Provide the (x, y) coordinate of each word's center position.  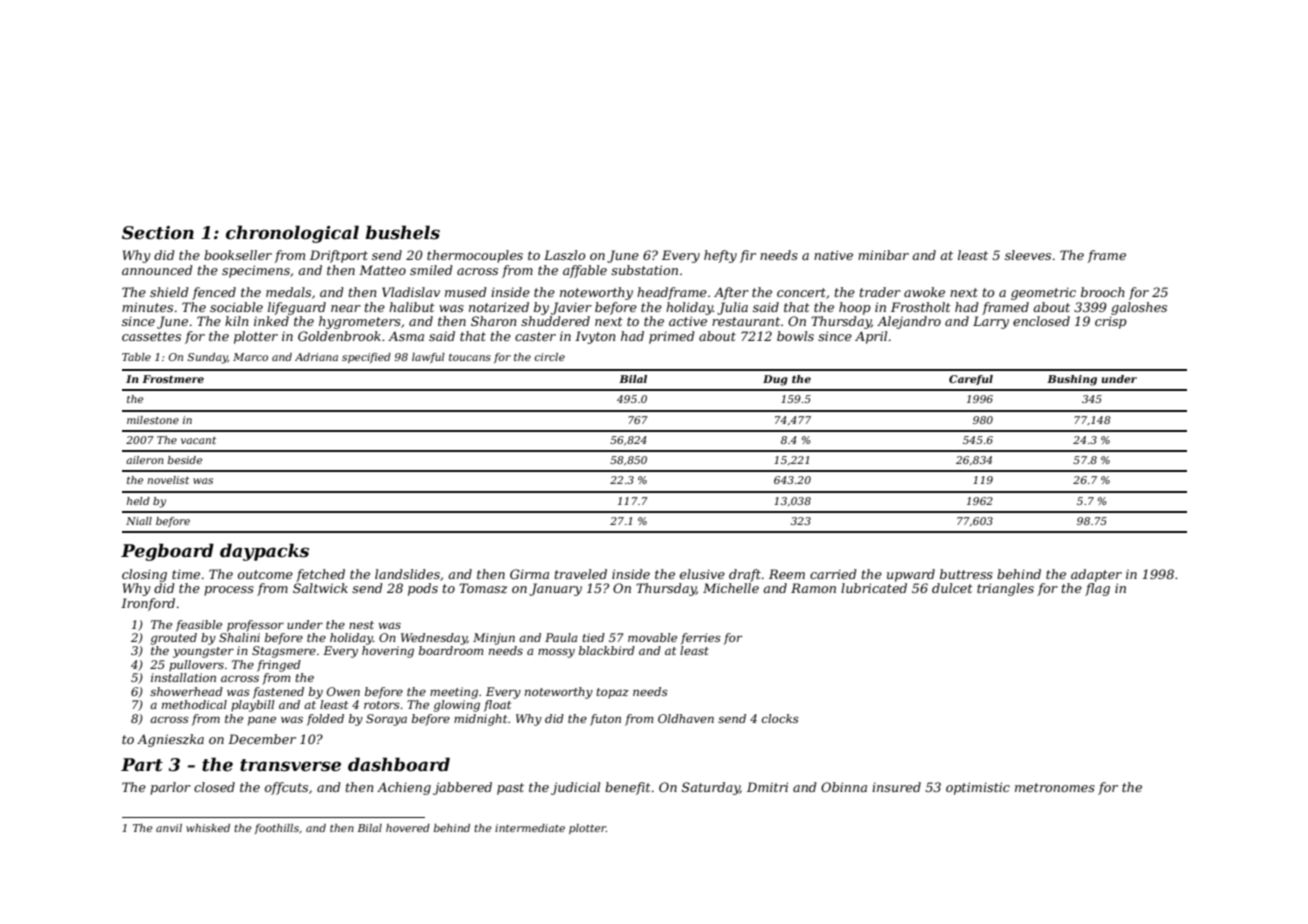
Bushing (1072, 380)
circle (549, 357)
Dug (775, 380)
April (871, 337)
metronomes (1055, 787)
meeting (454, 693)
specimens (256, 271)
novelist (168, 480)
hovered (408, 828)
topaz (612, 693)
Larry (991, 322)
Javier (571, 308)
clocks (780, 718)
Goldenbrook (339, 336)
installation (183, 677)
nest (361, 625)
